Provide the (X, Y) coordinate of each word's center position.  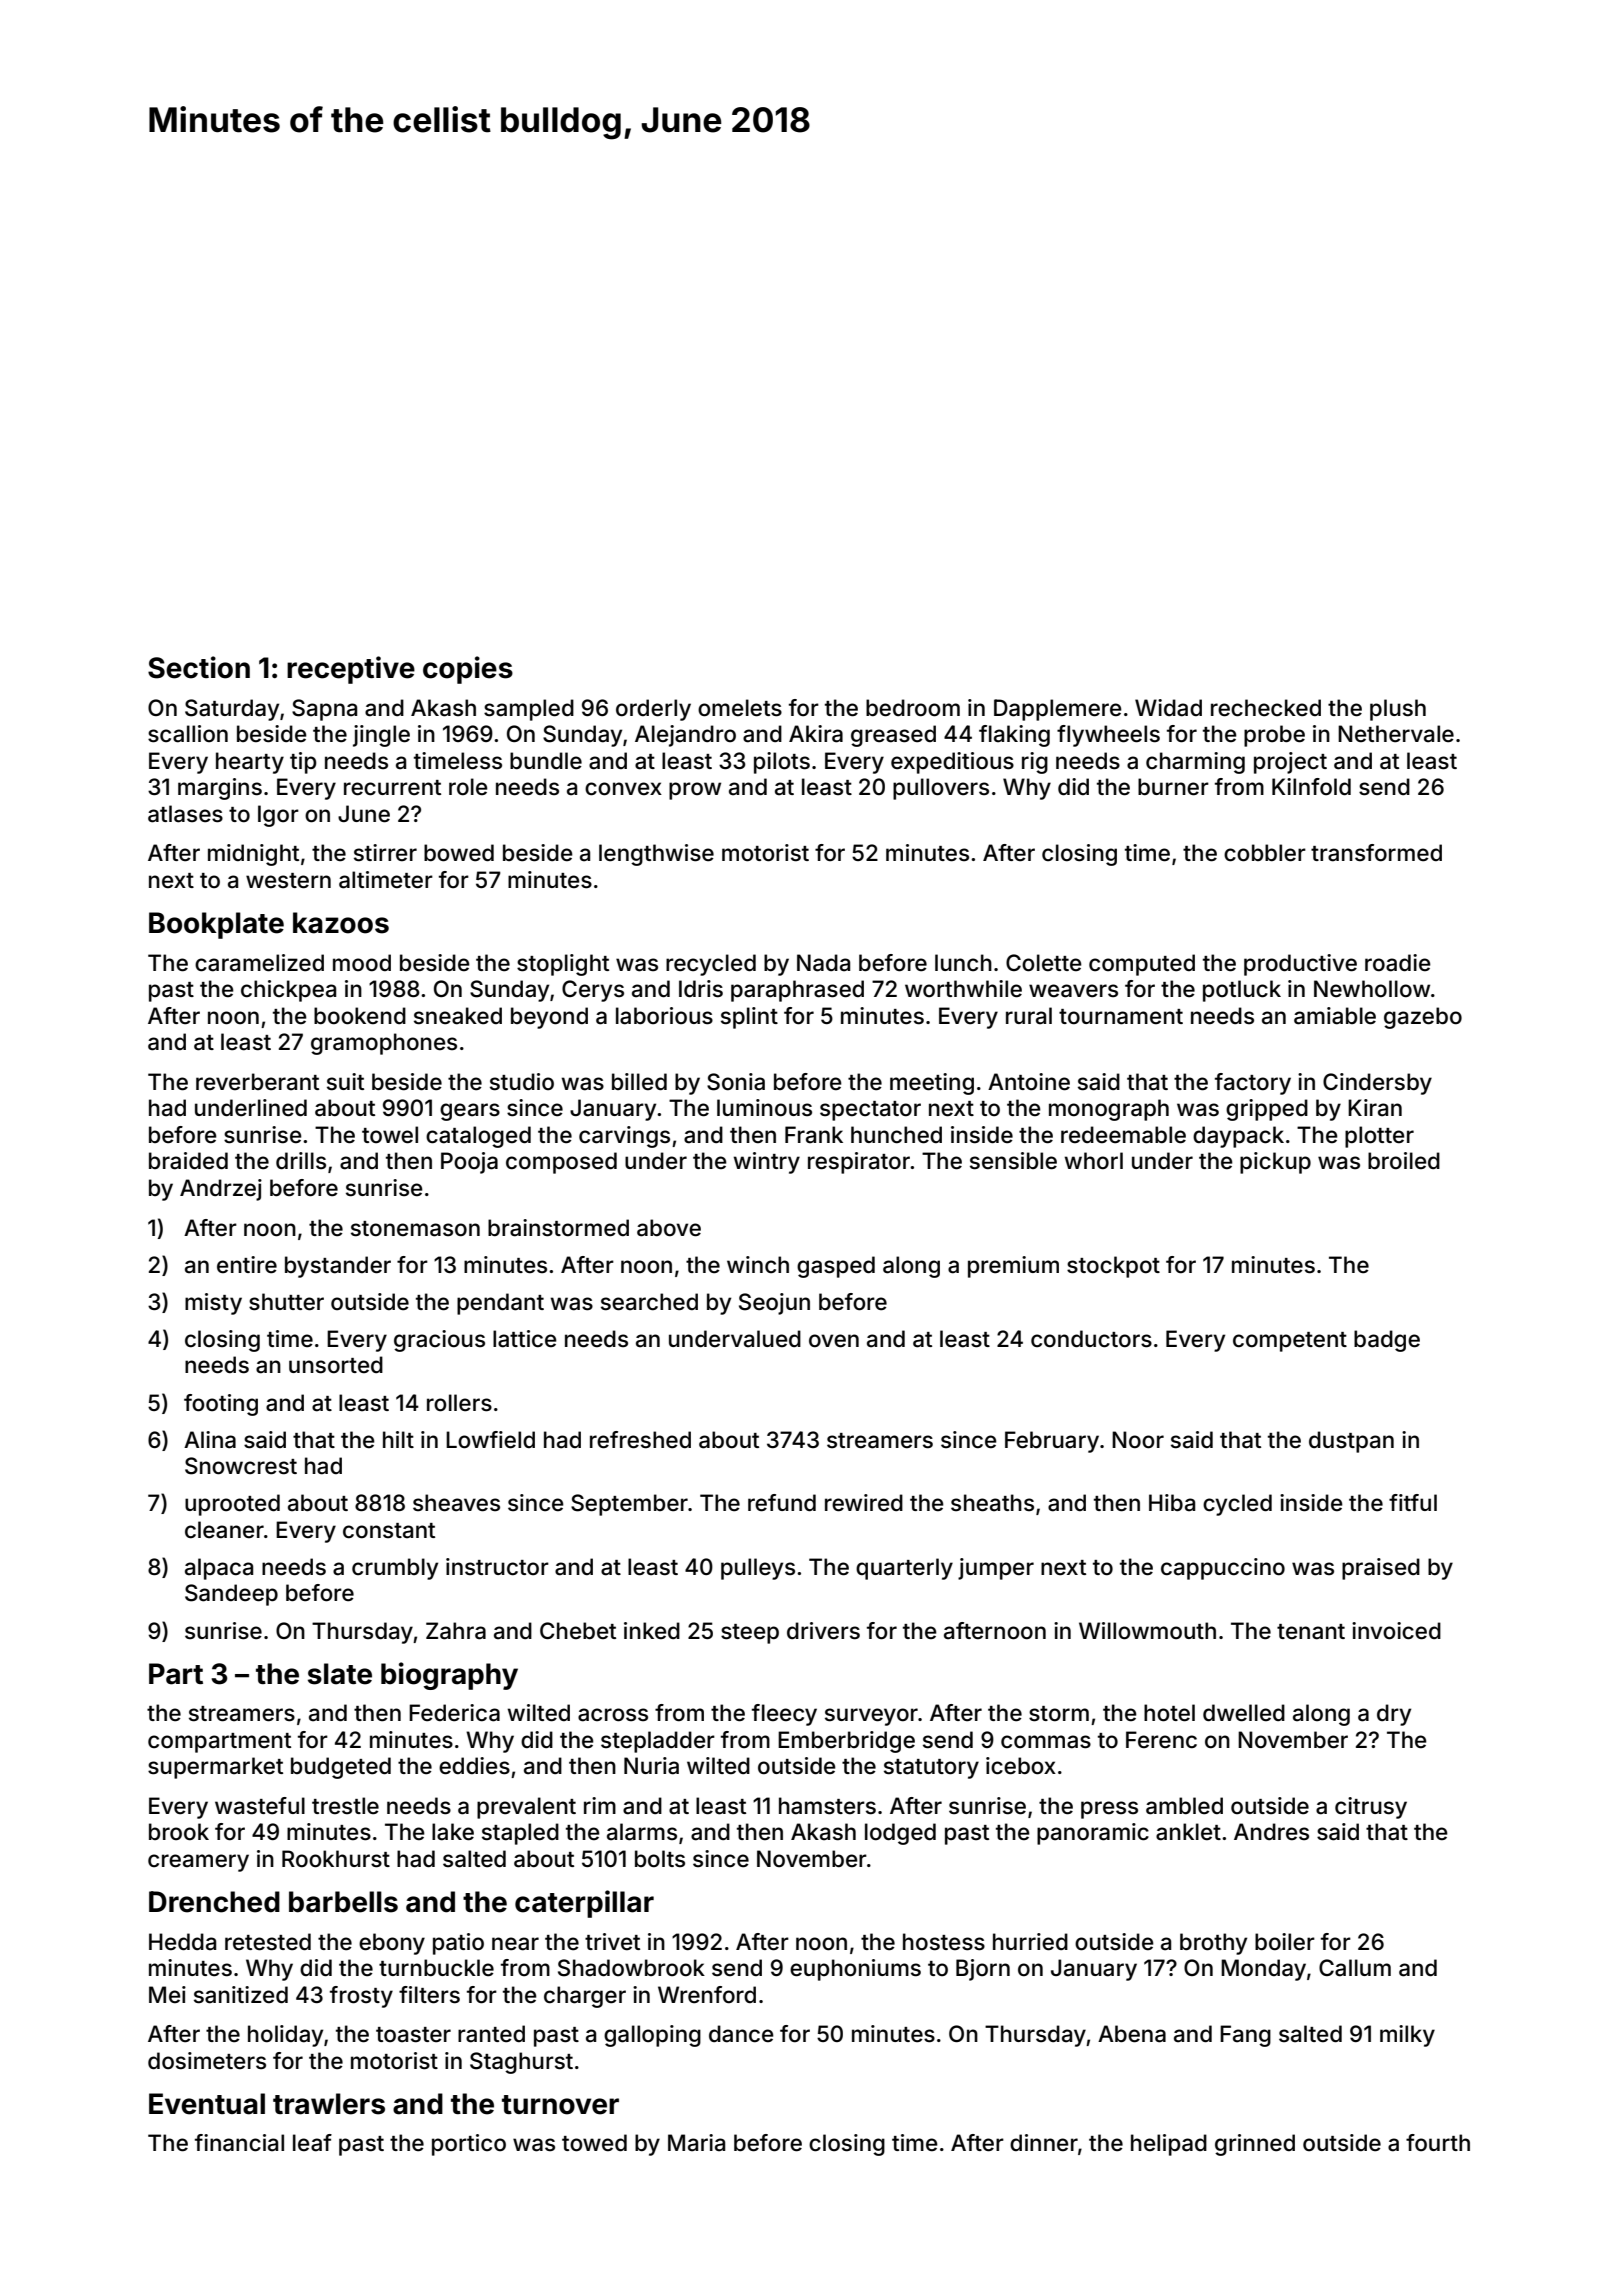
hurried (1030, 1942)
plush (1398, 710)
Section (199, 667)
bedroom (913, 708)
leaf (312, 2143)
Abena (1132, 2034)
